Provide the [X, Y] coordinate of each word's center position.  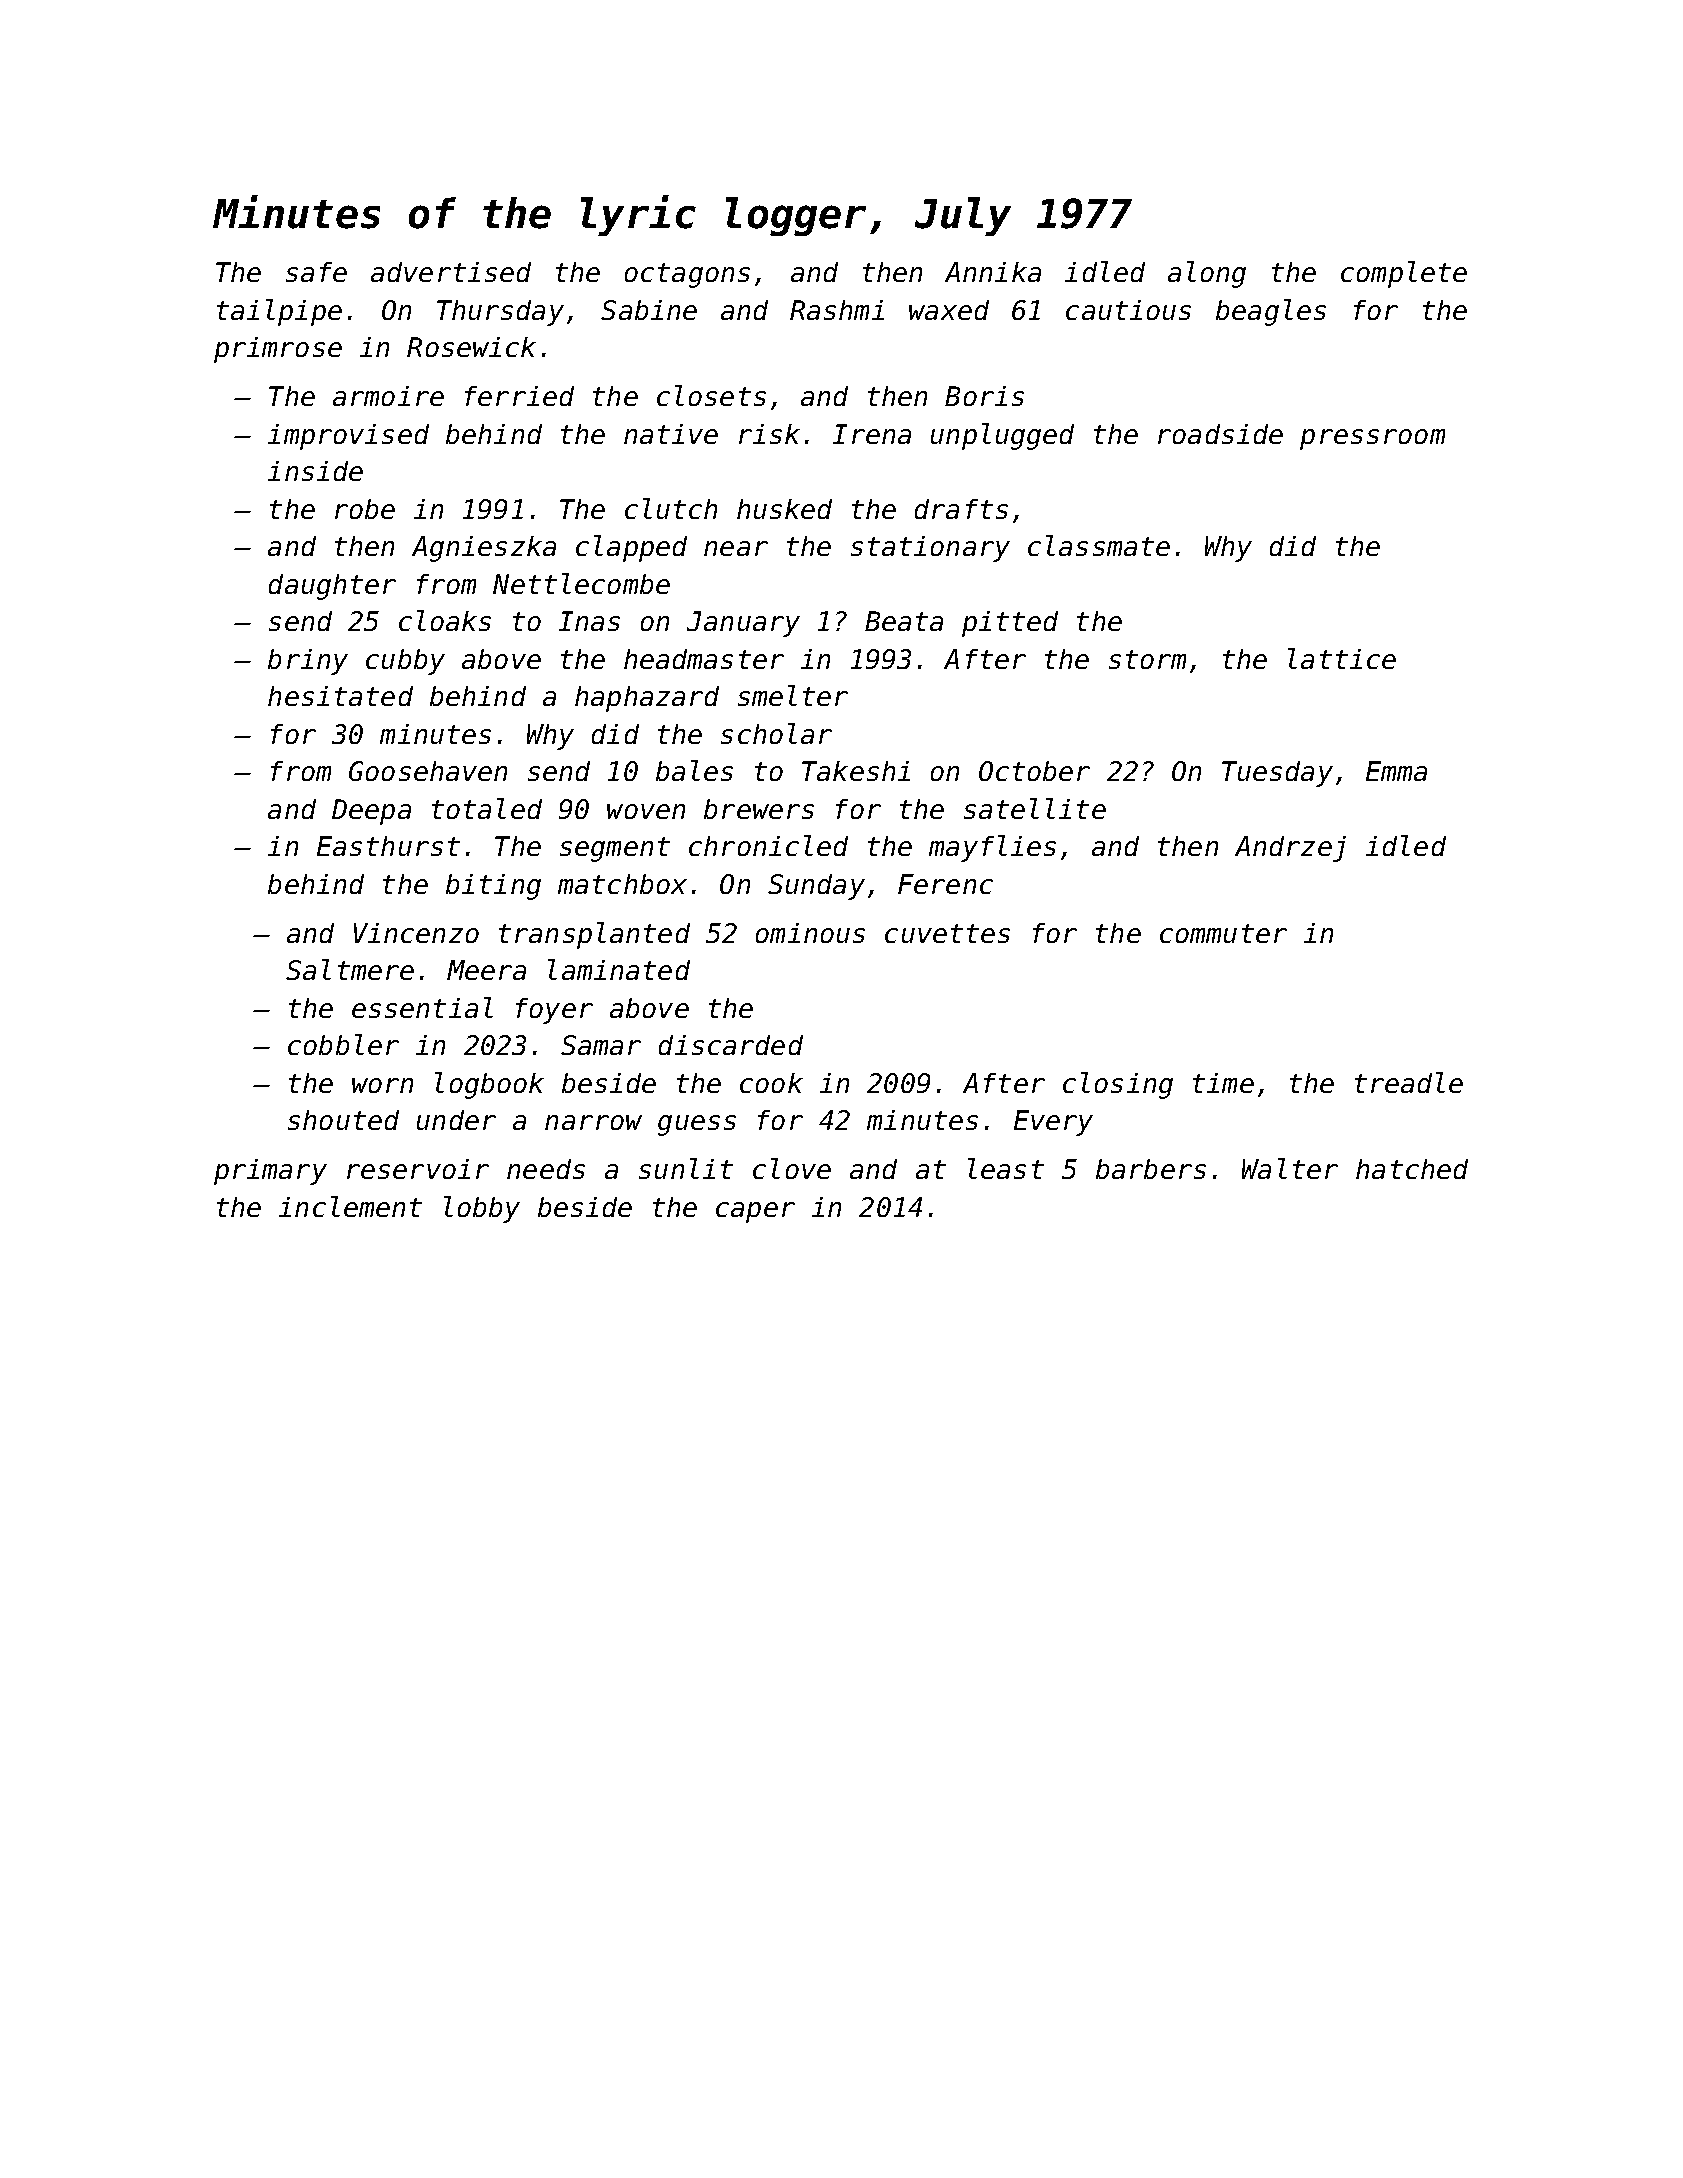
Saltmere [350, 969]
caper [755, 1212]
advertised [451, 272]
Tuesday [1277, 774]
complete [1404, 274]
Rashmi [837, 310]
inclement [350, 1206]
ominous [810, 933]
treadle [1409, 1082]
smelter [793, 695]
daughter [332, 587]
